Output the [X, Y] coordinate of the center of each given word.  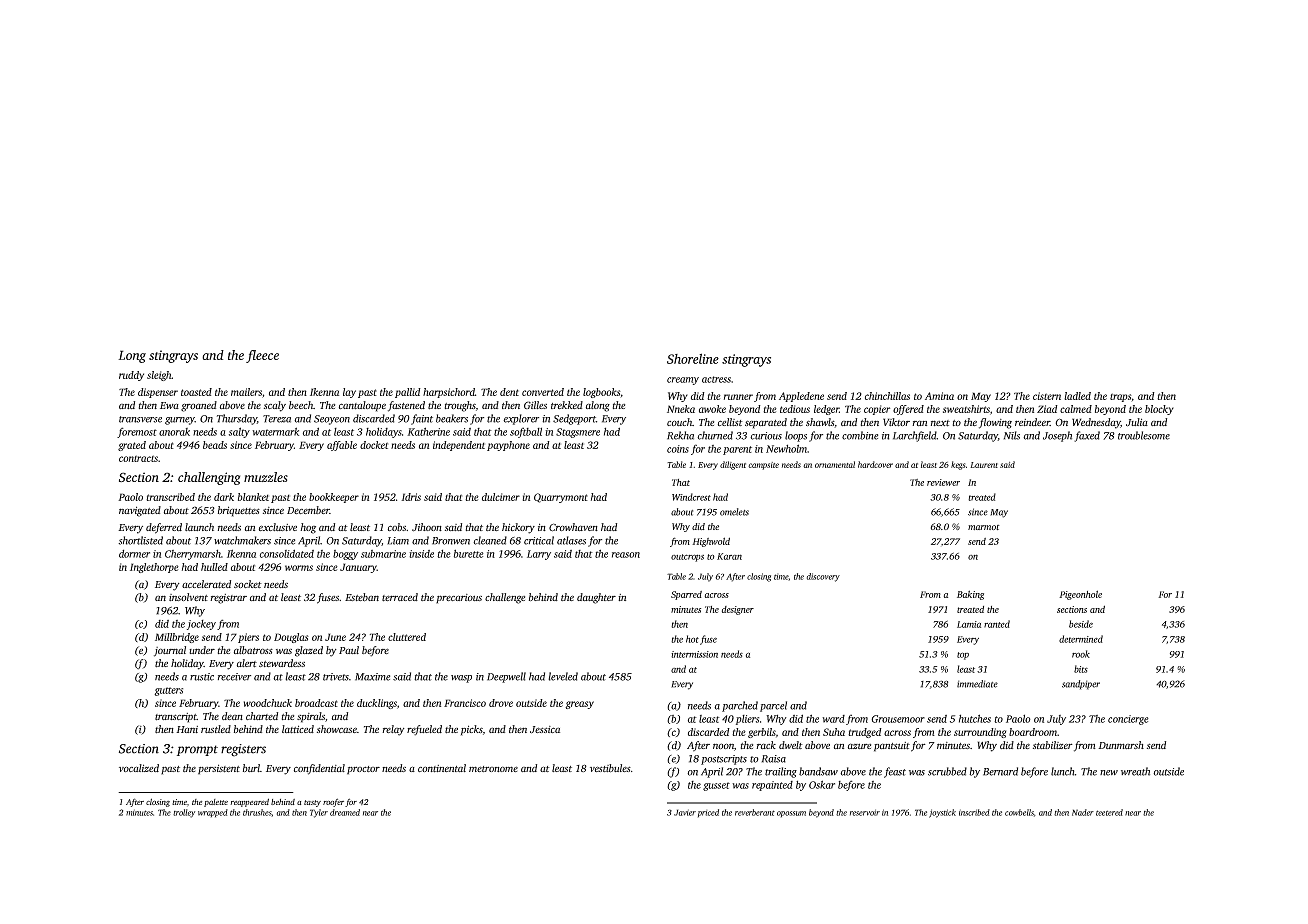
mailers [246, 392]
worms [299, 568]
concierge [1128, 720]
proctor [363, 770]
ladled [1077, 396]
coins [678, 449]
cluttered [407, 637]
